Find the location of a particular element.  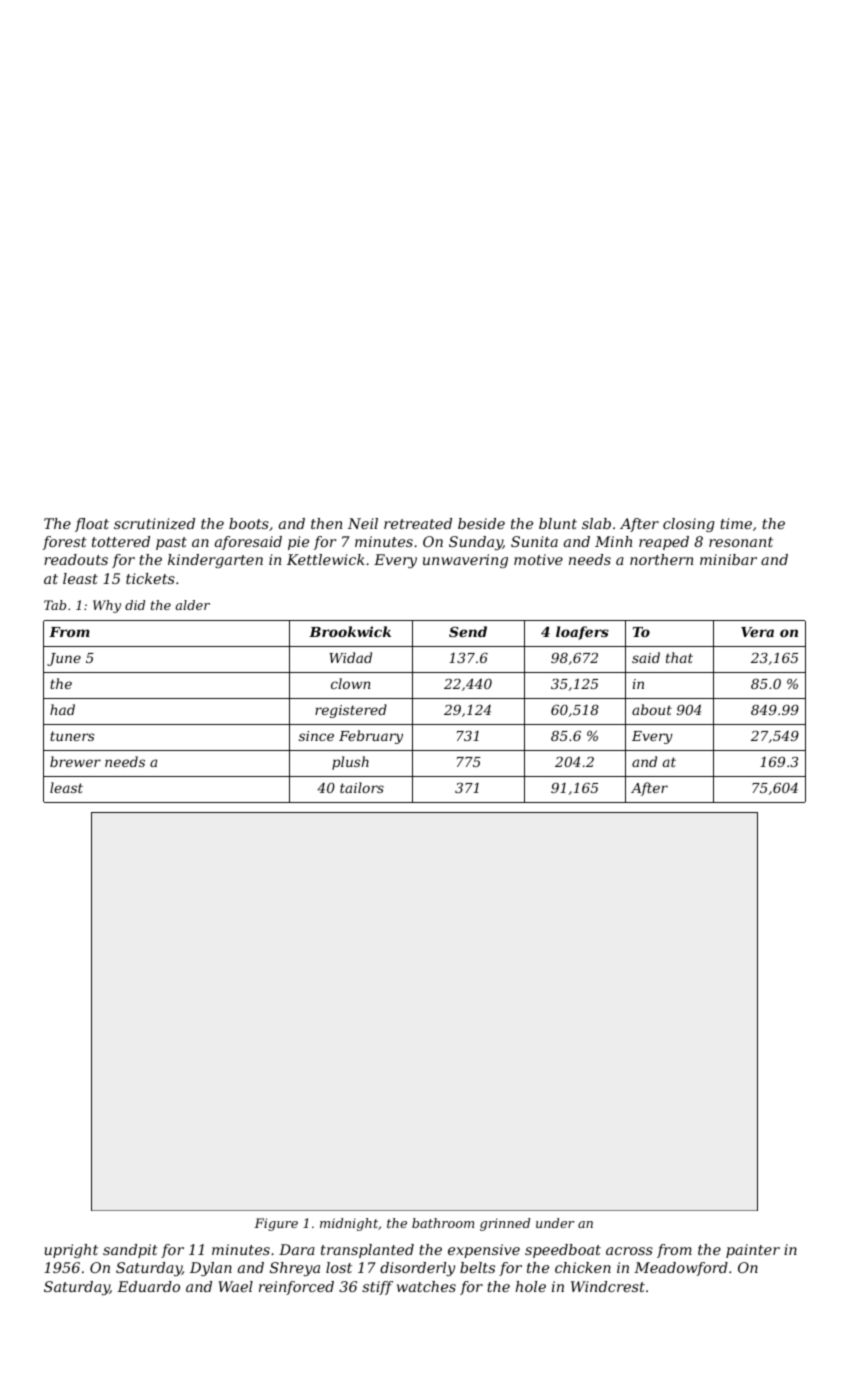

Figure is located at coordinates (276, 1224).
